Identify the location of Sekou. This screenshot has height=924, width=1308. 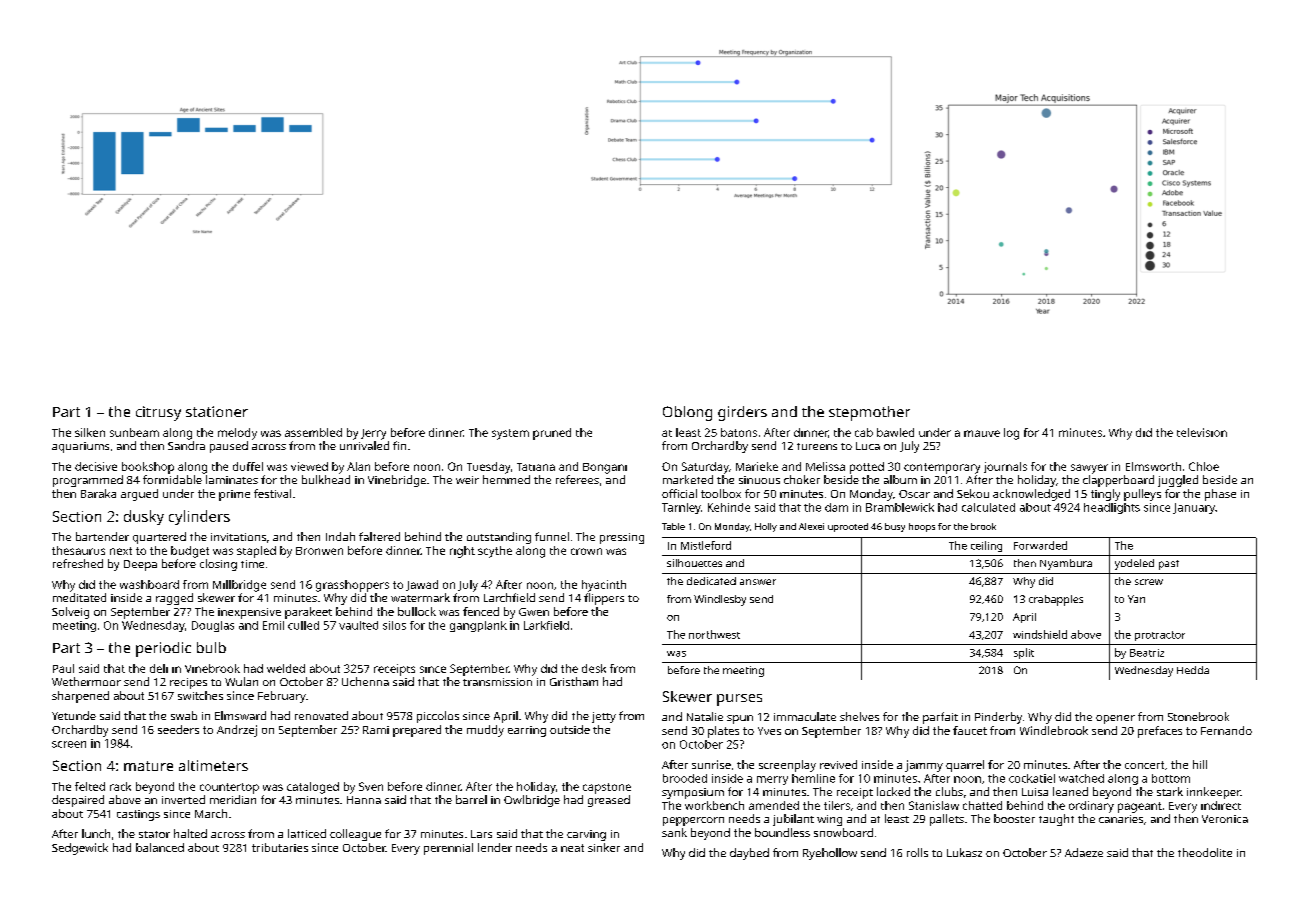
(973, 493).
